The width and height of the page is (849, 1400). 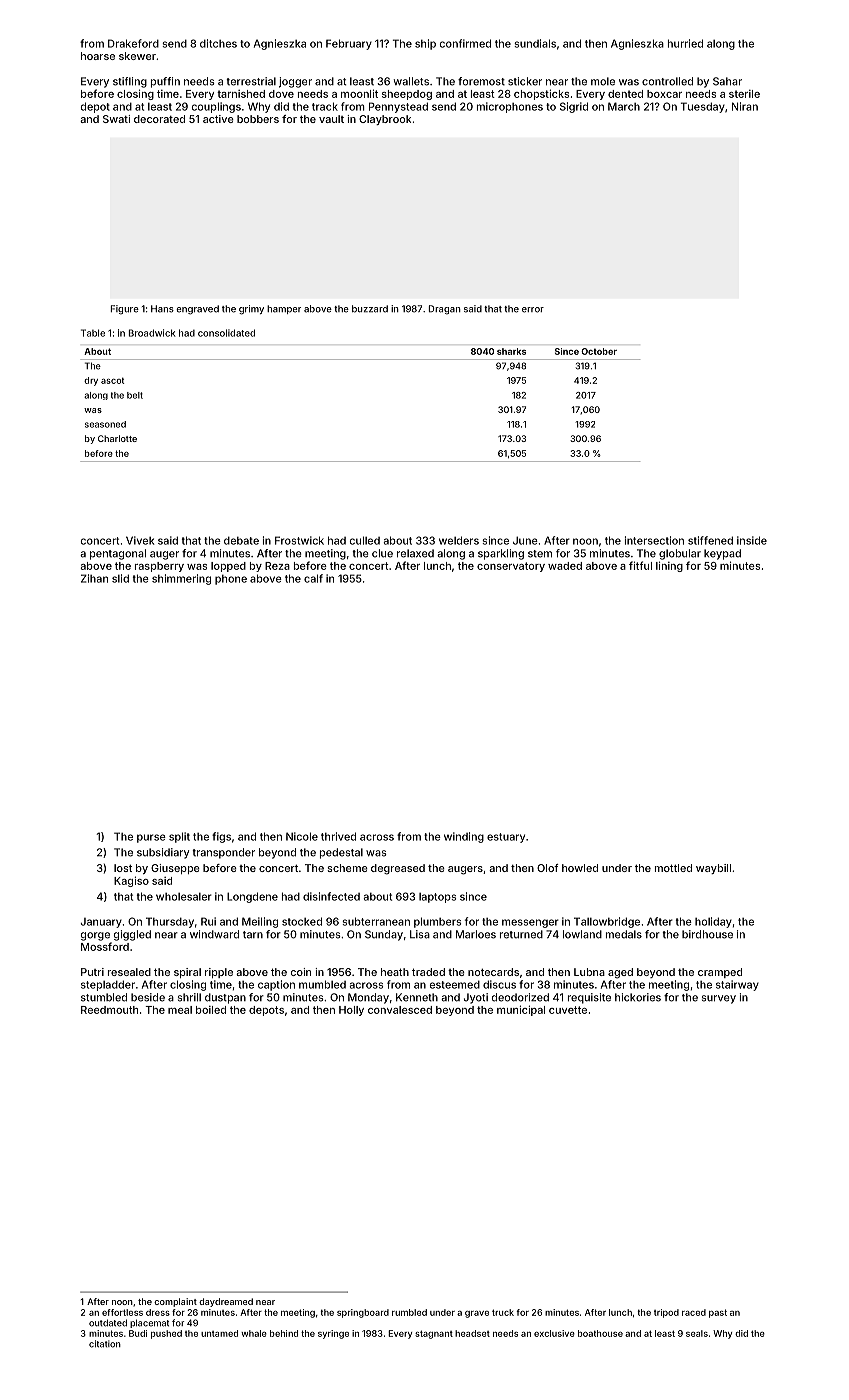 I want to click on truck, so click(x=503, y=1312).
